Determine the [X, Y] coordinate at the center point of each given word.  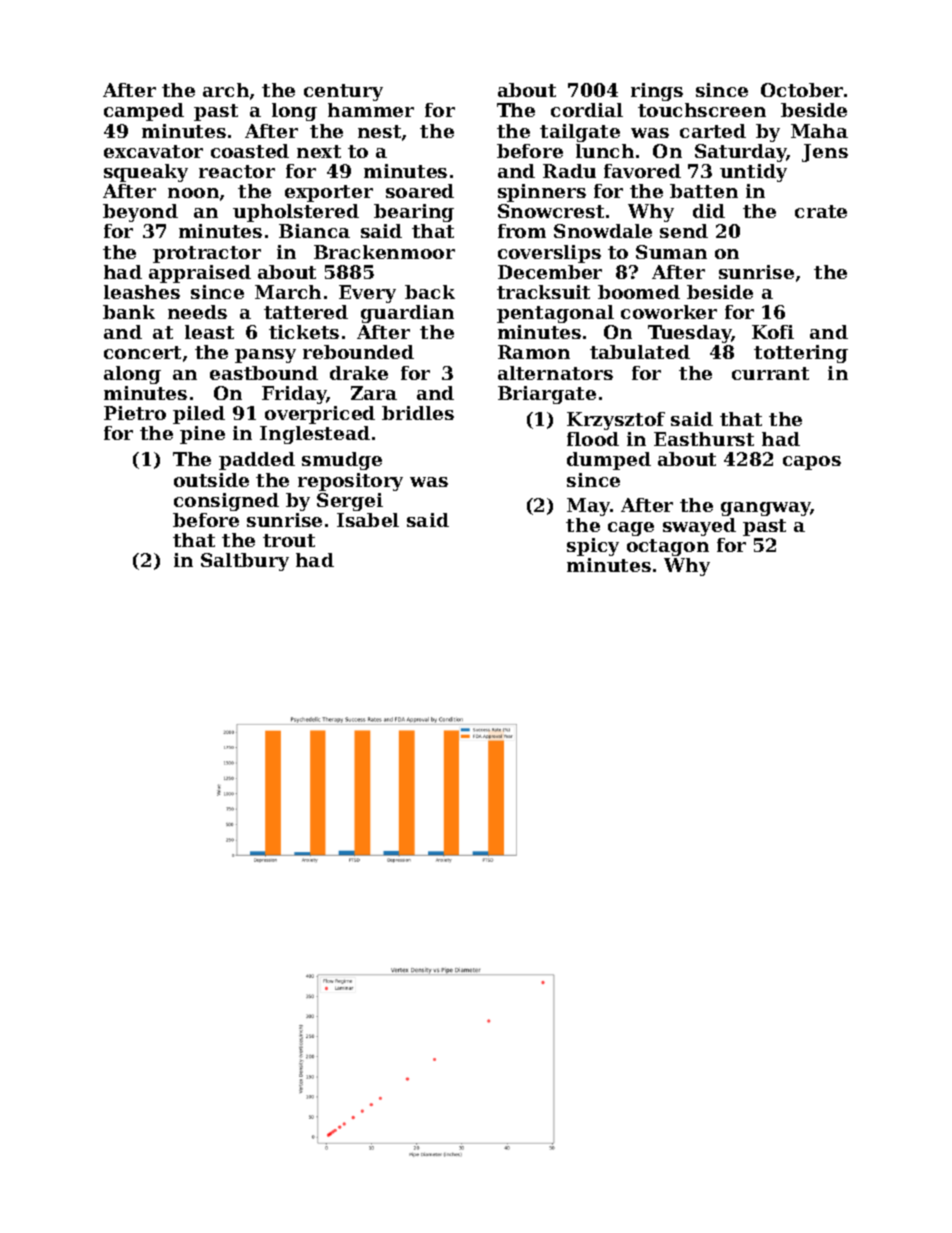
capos [812, 463]
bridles [418, 413]
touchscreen [702, 110]
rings [657, 92]
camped [144, 112]
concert [142, 352]
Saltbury [245, 562]
